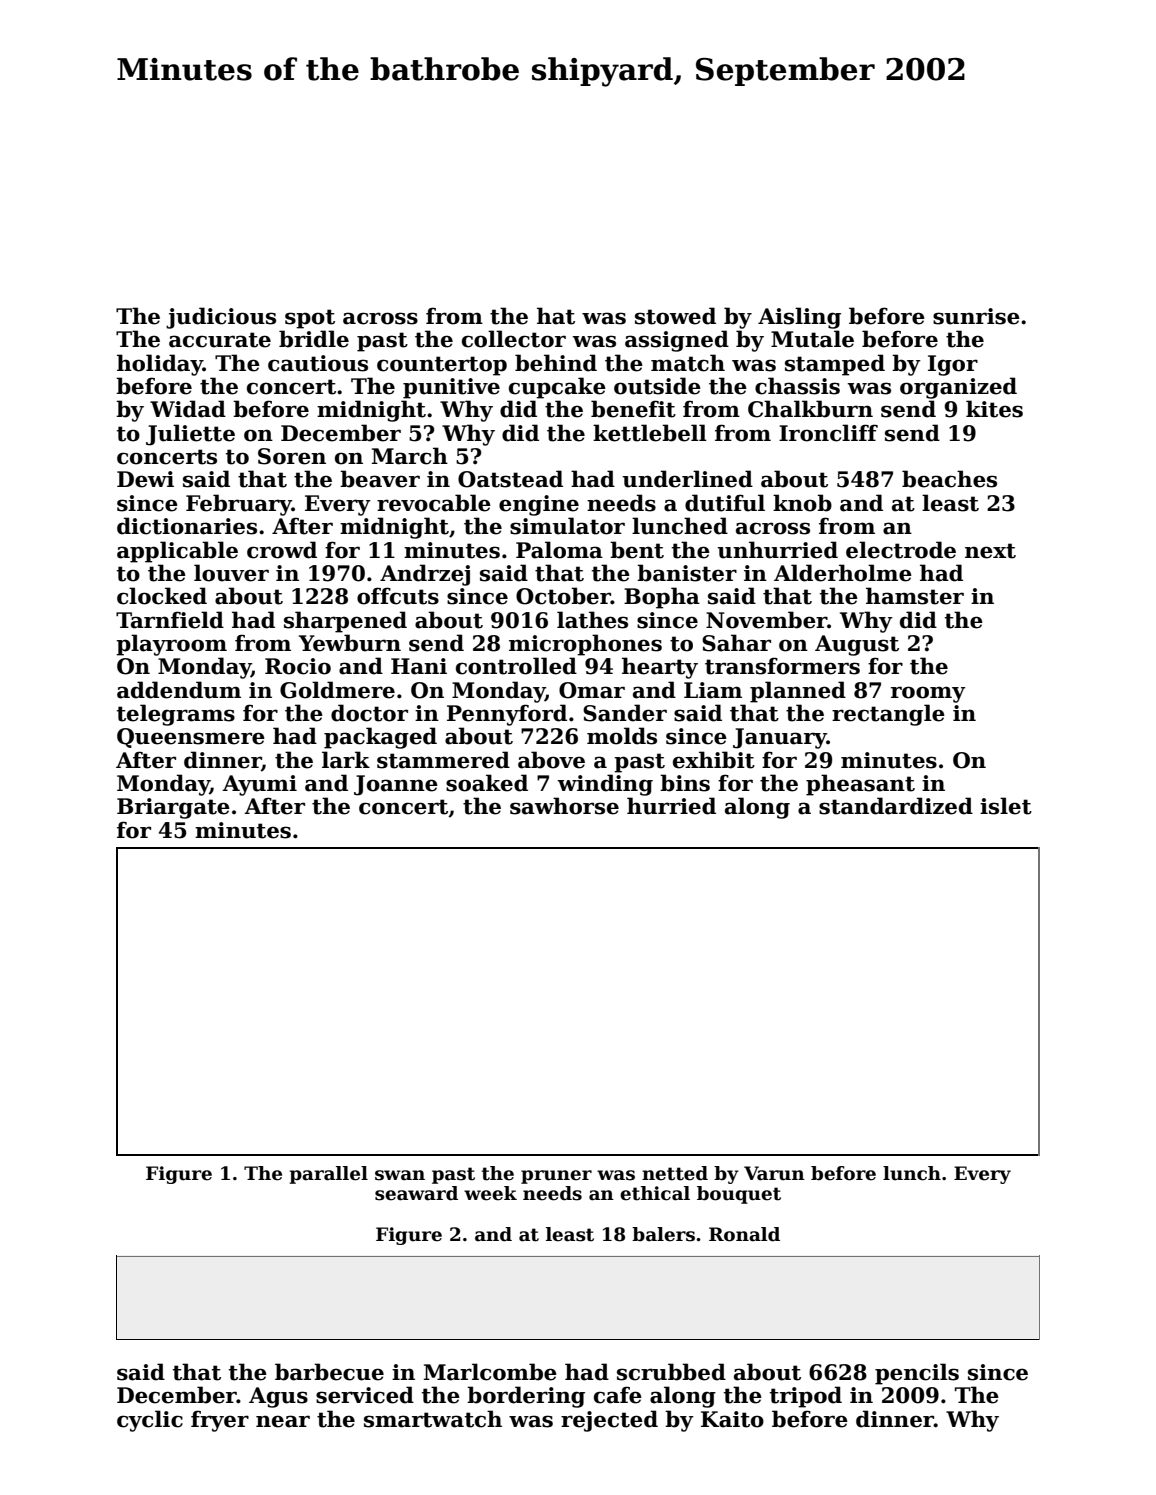 The height and width of the screenshot is (1495, 1156). What do you see at coordinates (806, 1397) in the screenshot?
I see `tripod` at bounding box center [806, 1397].
